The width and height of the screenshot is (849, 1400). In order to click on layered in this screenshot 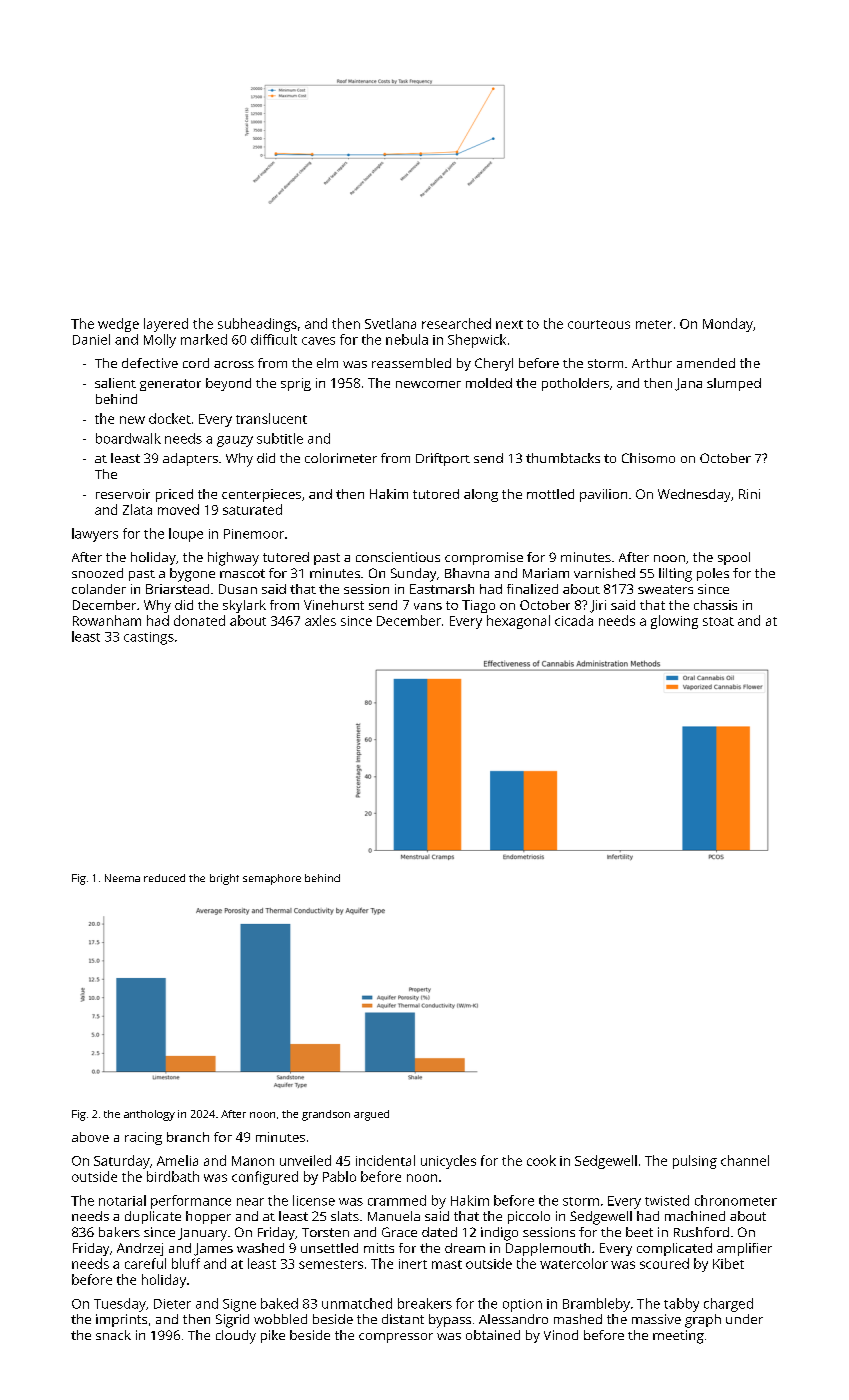, I will do `click(166, 325)`.
